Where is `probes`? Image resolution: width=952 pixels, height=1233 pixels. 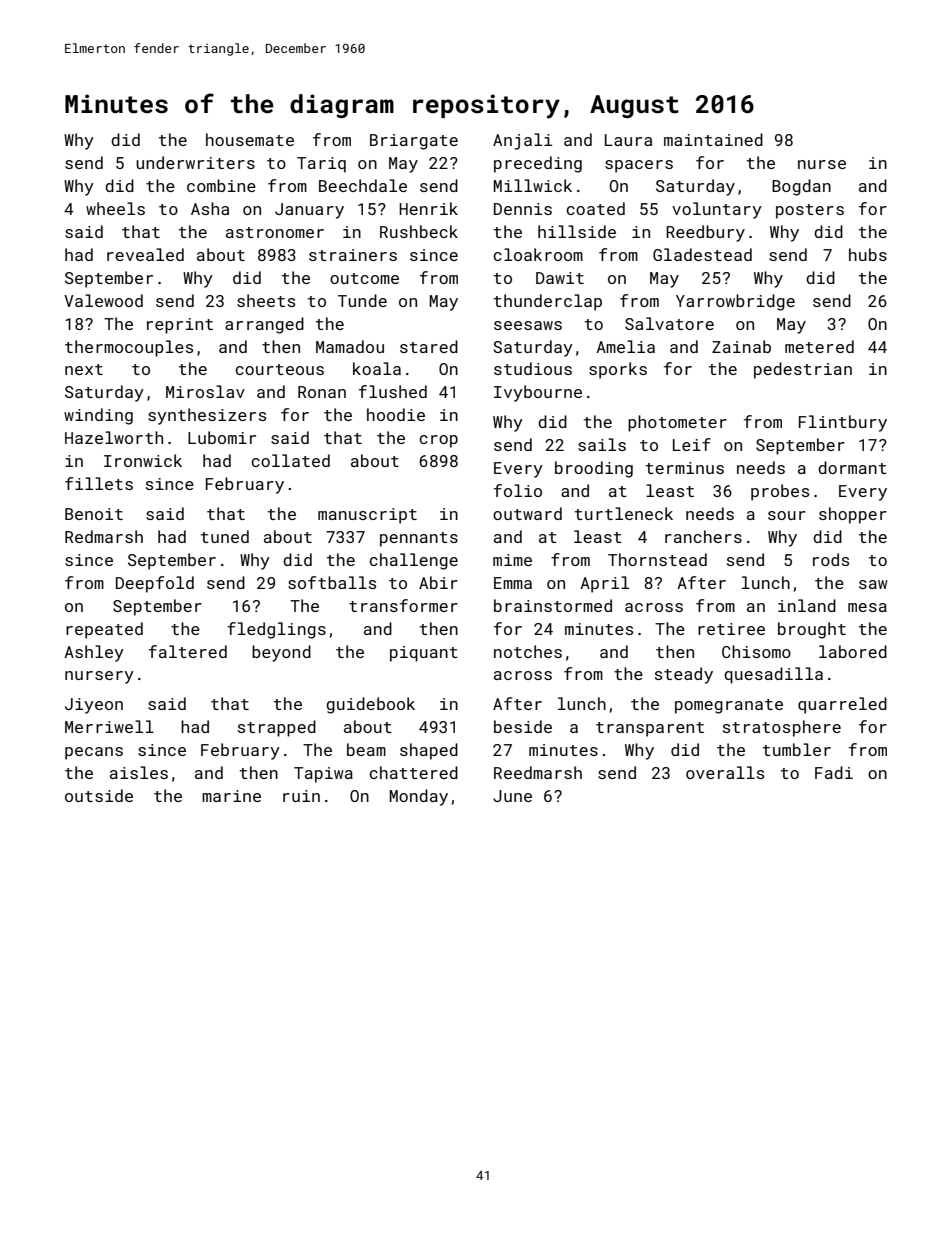 probes is located at coordinates (780, 492).
